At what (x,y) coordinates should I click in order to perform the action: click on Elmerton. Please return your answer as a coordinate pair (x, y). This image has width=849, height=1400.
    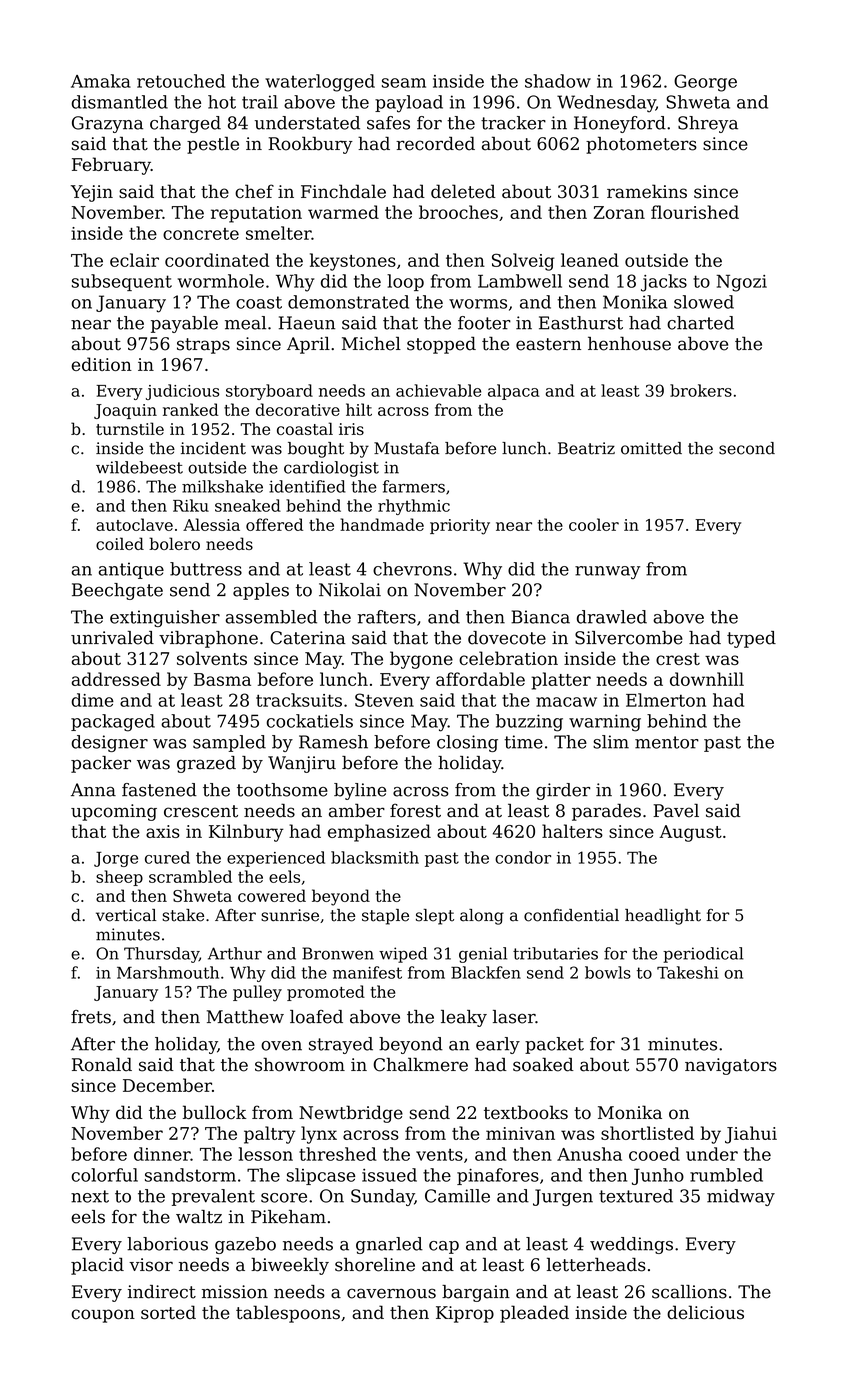
    Looking at the image, I should click on (666, 700).
